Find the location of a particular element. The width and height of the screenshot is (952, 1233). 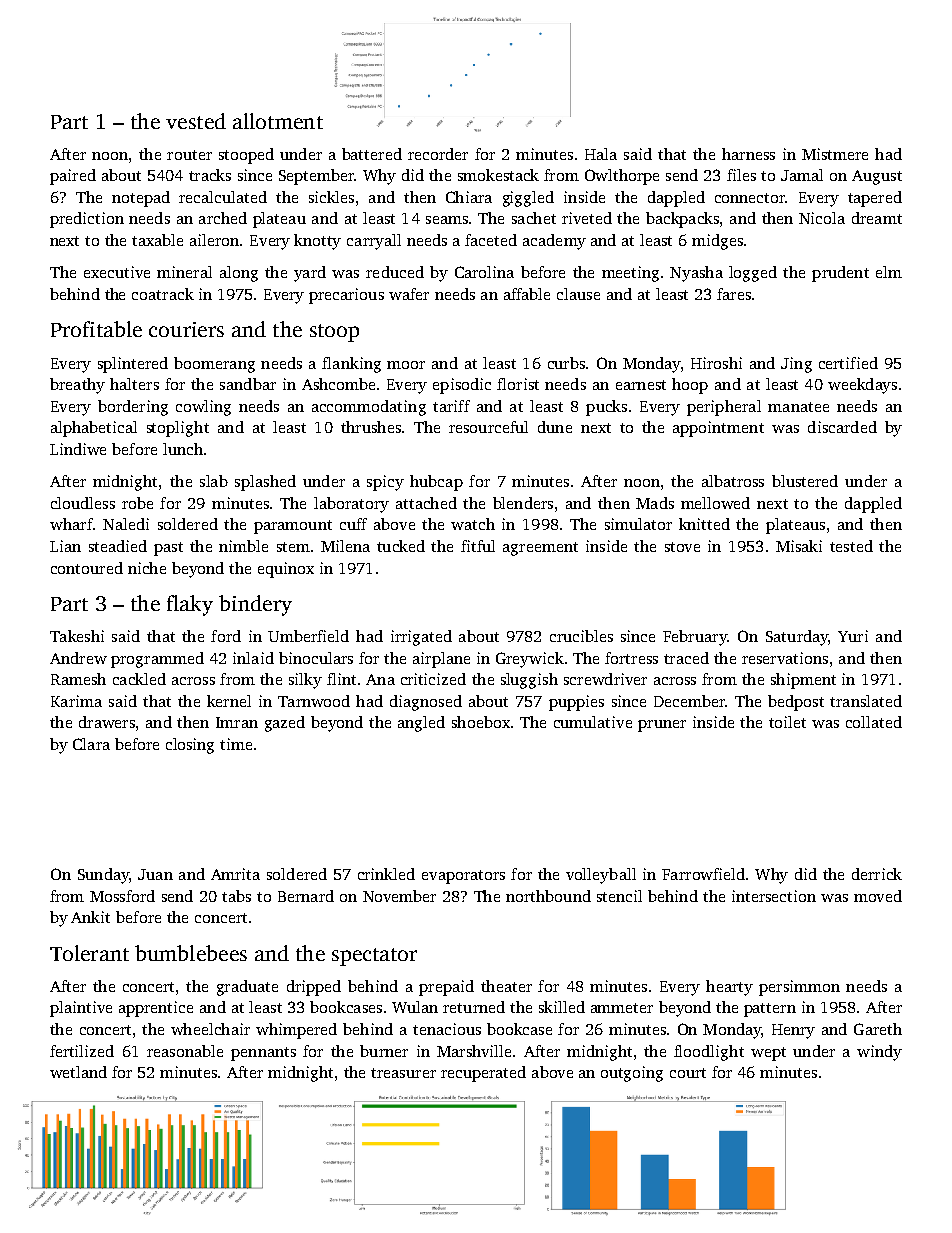

hubcap is located at coordinates (436, 483).
